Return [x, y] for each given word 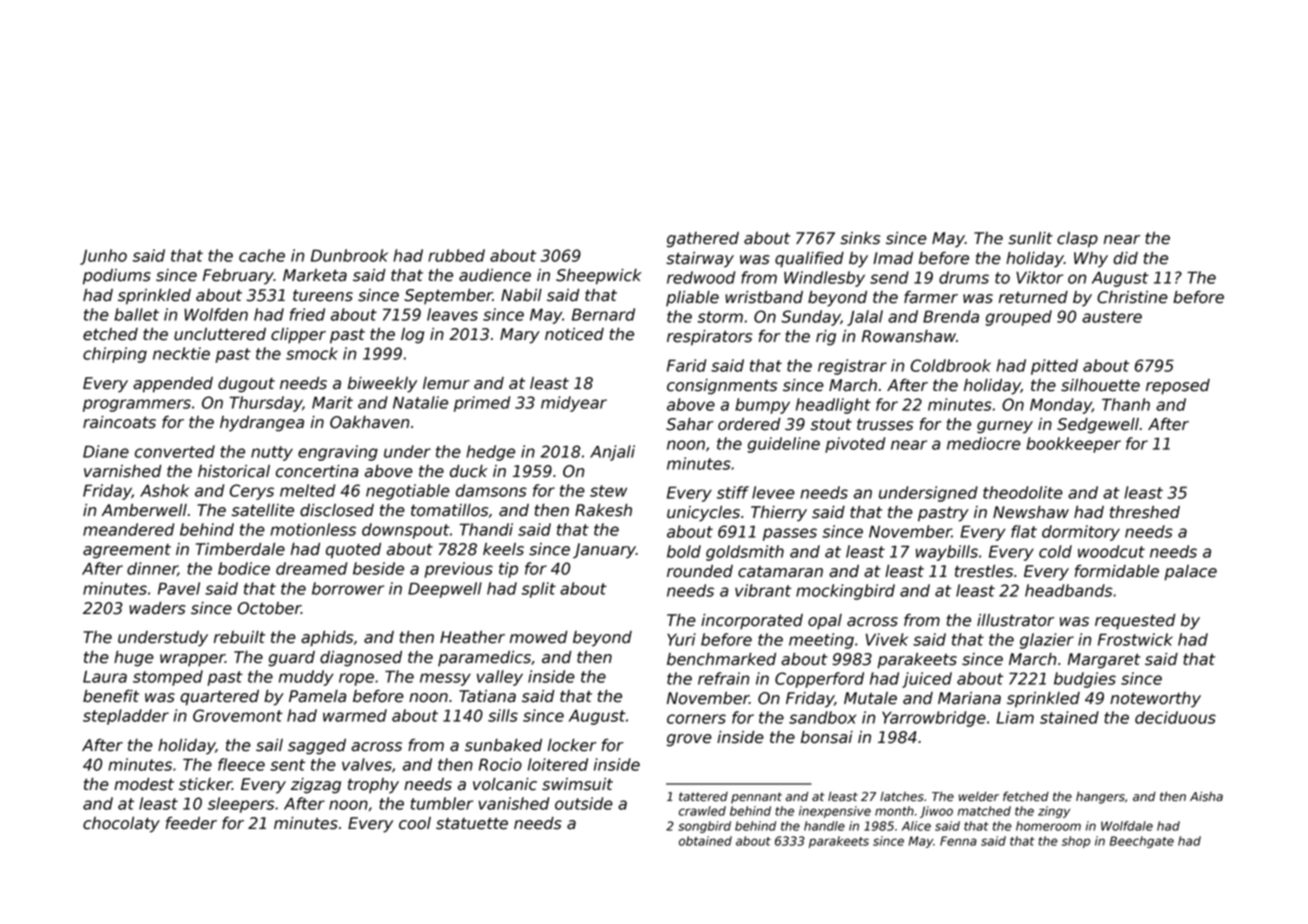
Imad [893, 258]
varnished [123, 471]
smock [312, 353]
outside [584, 803]
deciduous [1175, 717]
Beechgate [1142, 842]
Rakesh [603, 510]
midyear [574, 404]
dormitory [1081, 533]
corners [696, 719]
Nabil [521, 295]
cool [415, 823]
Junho [103, 257]
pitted [1054, 367]
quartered [219, 698]
